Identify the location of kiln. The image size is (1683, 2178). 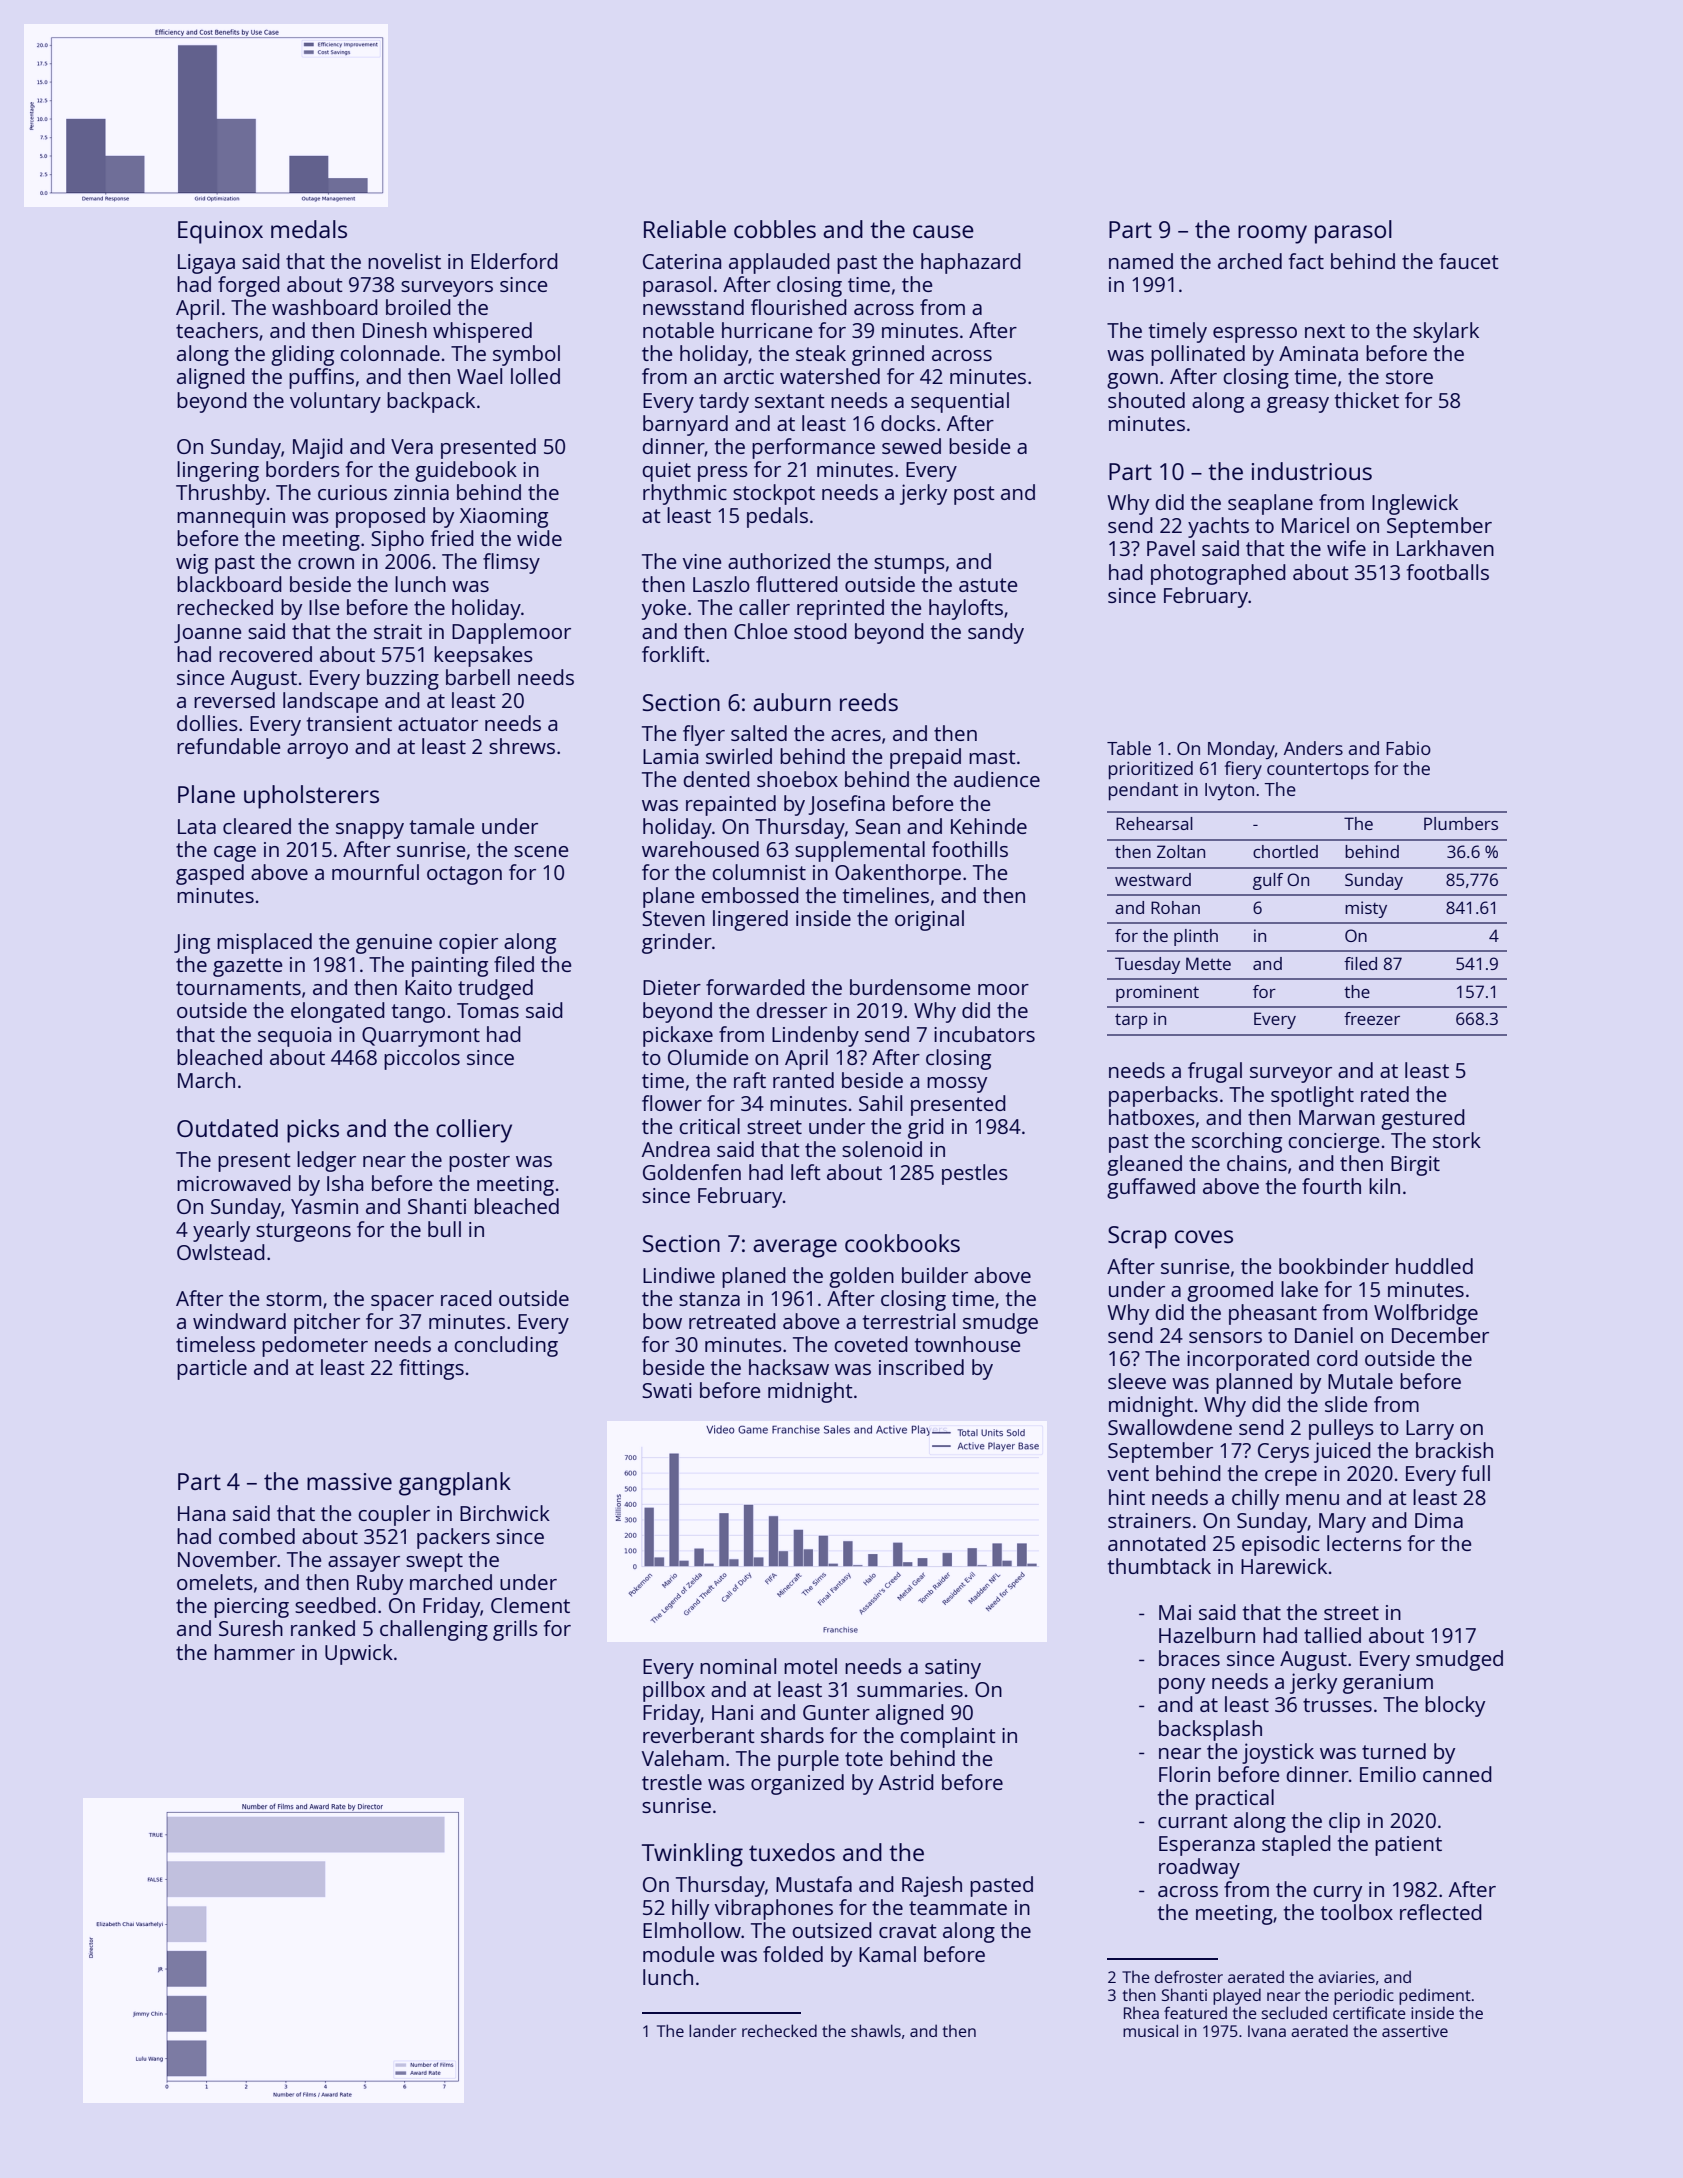
(1384, 1186).
